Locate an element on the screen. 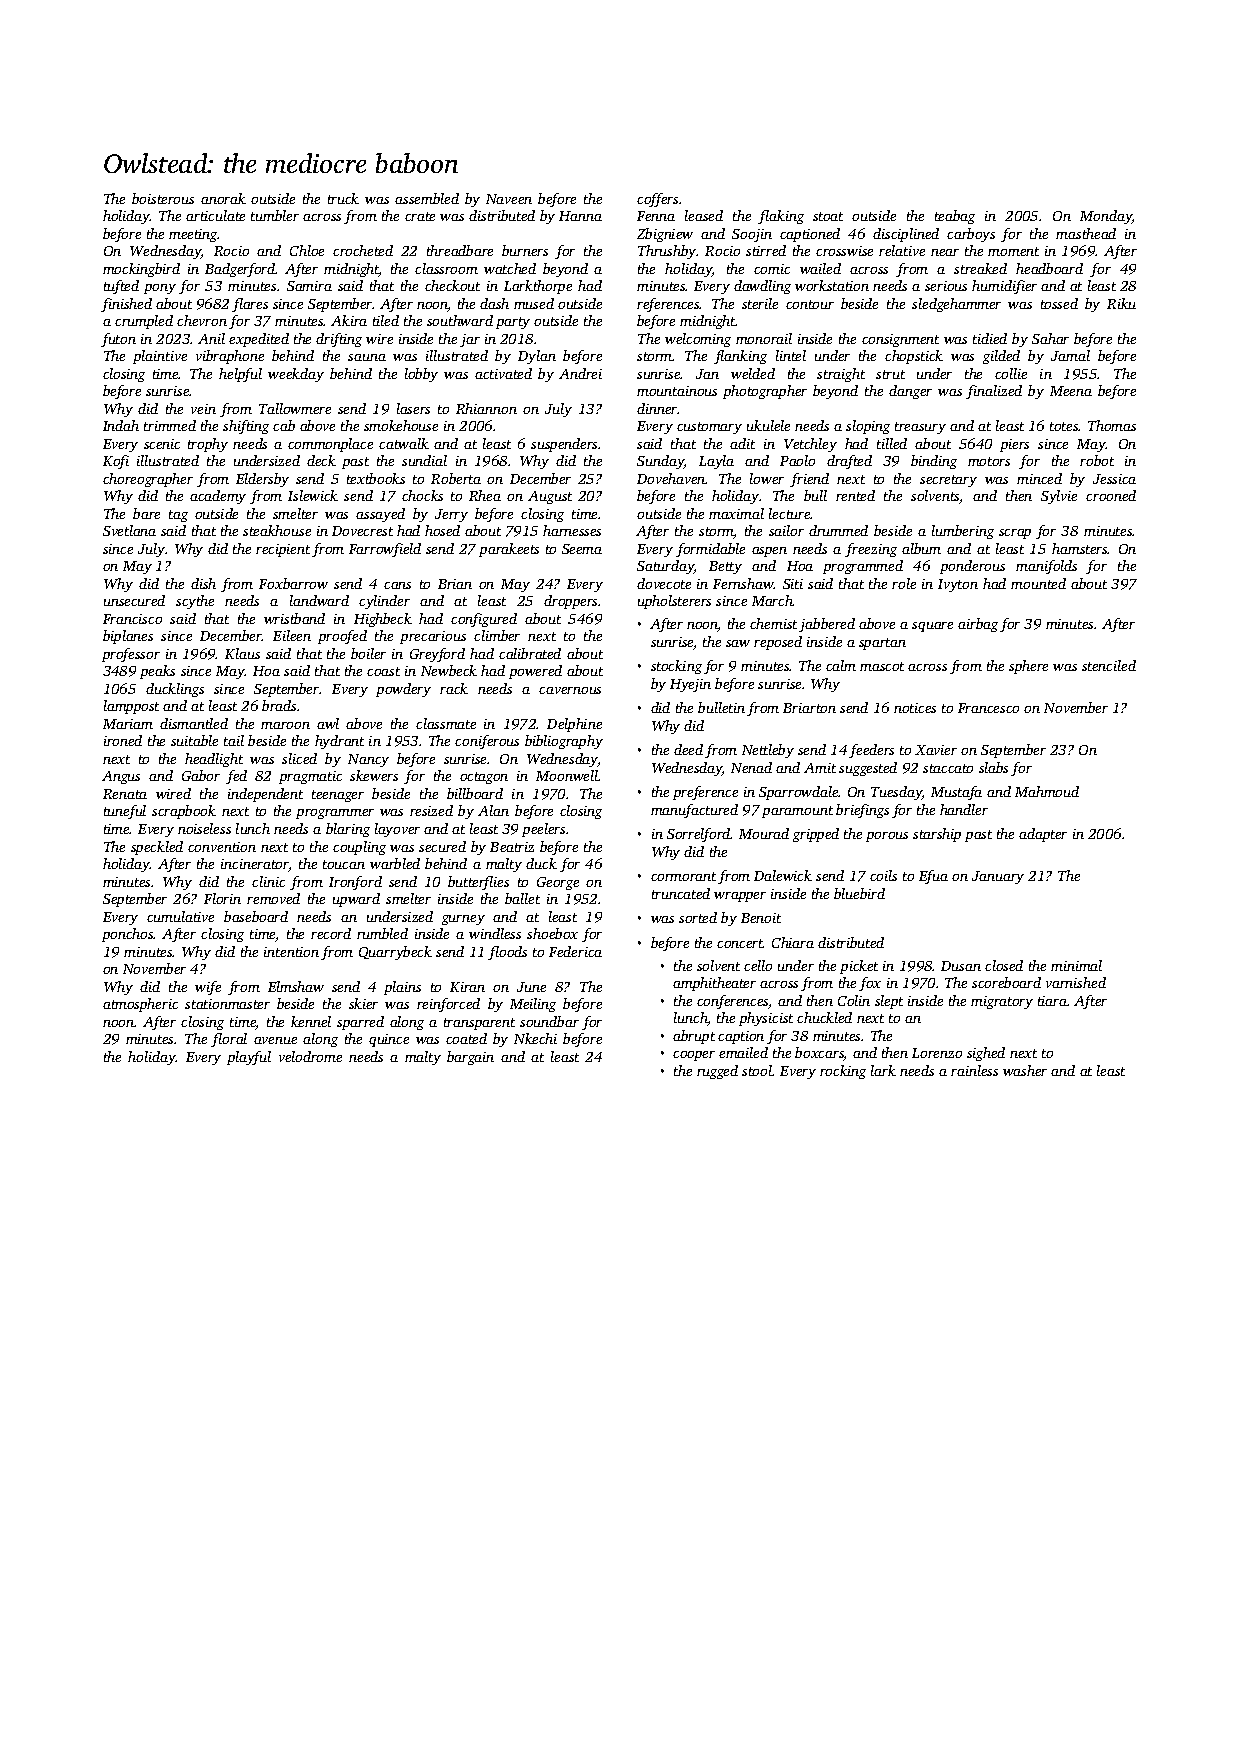 Image resolution: width=1240 pixels, height=1753 pixels. convention is located at coordinates (222, 847).
